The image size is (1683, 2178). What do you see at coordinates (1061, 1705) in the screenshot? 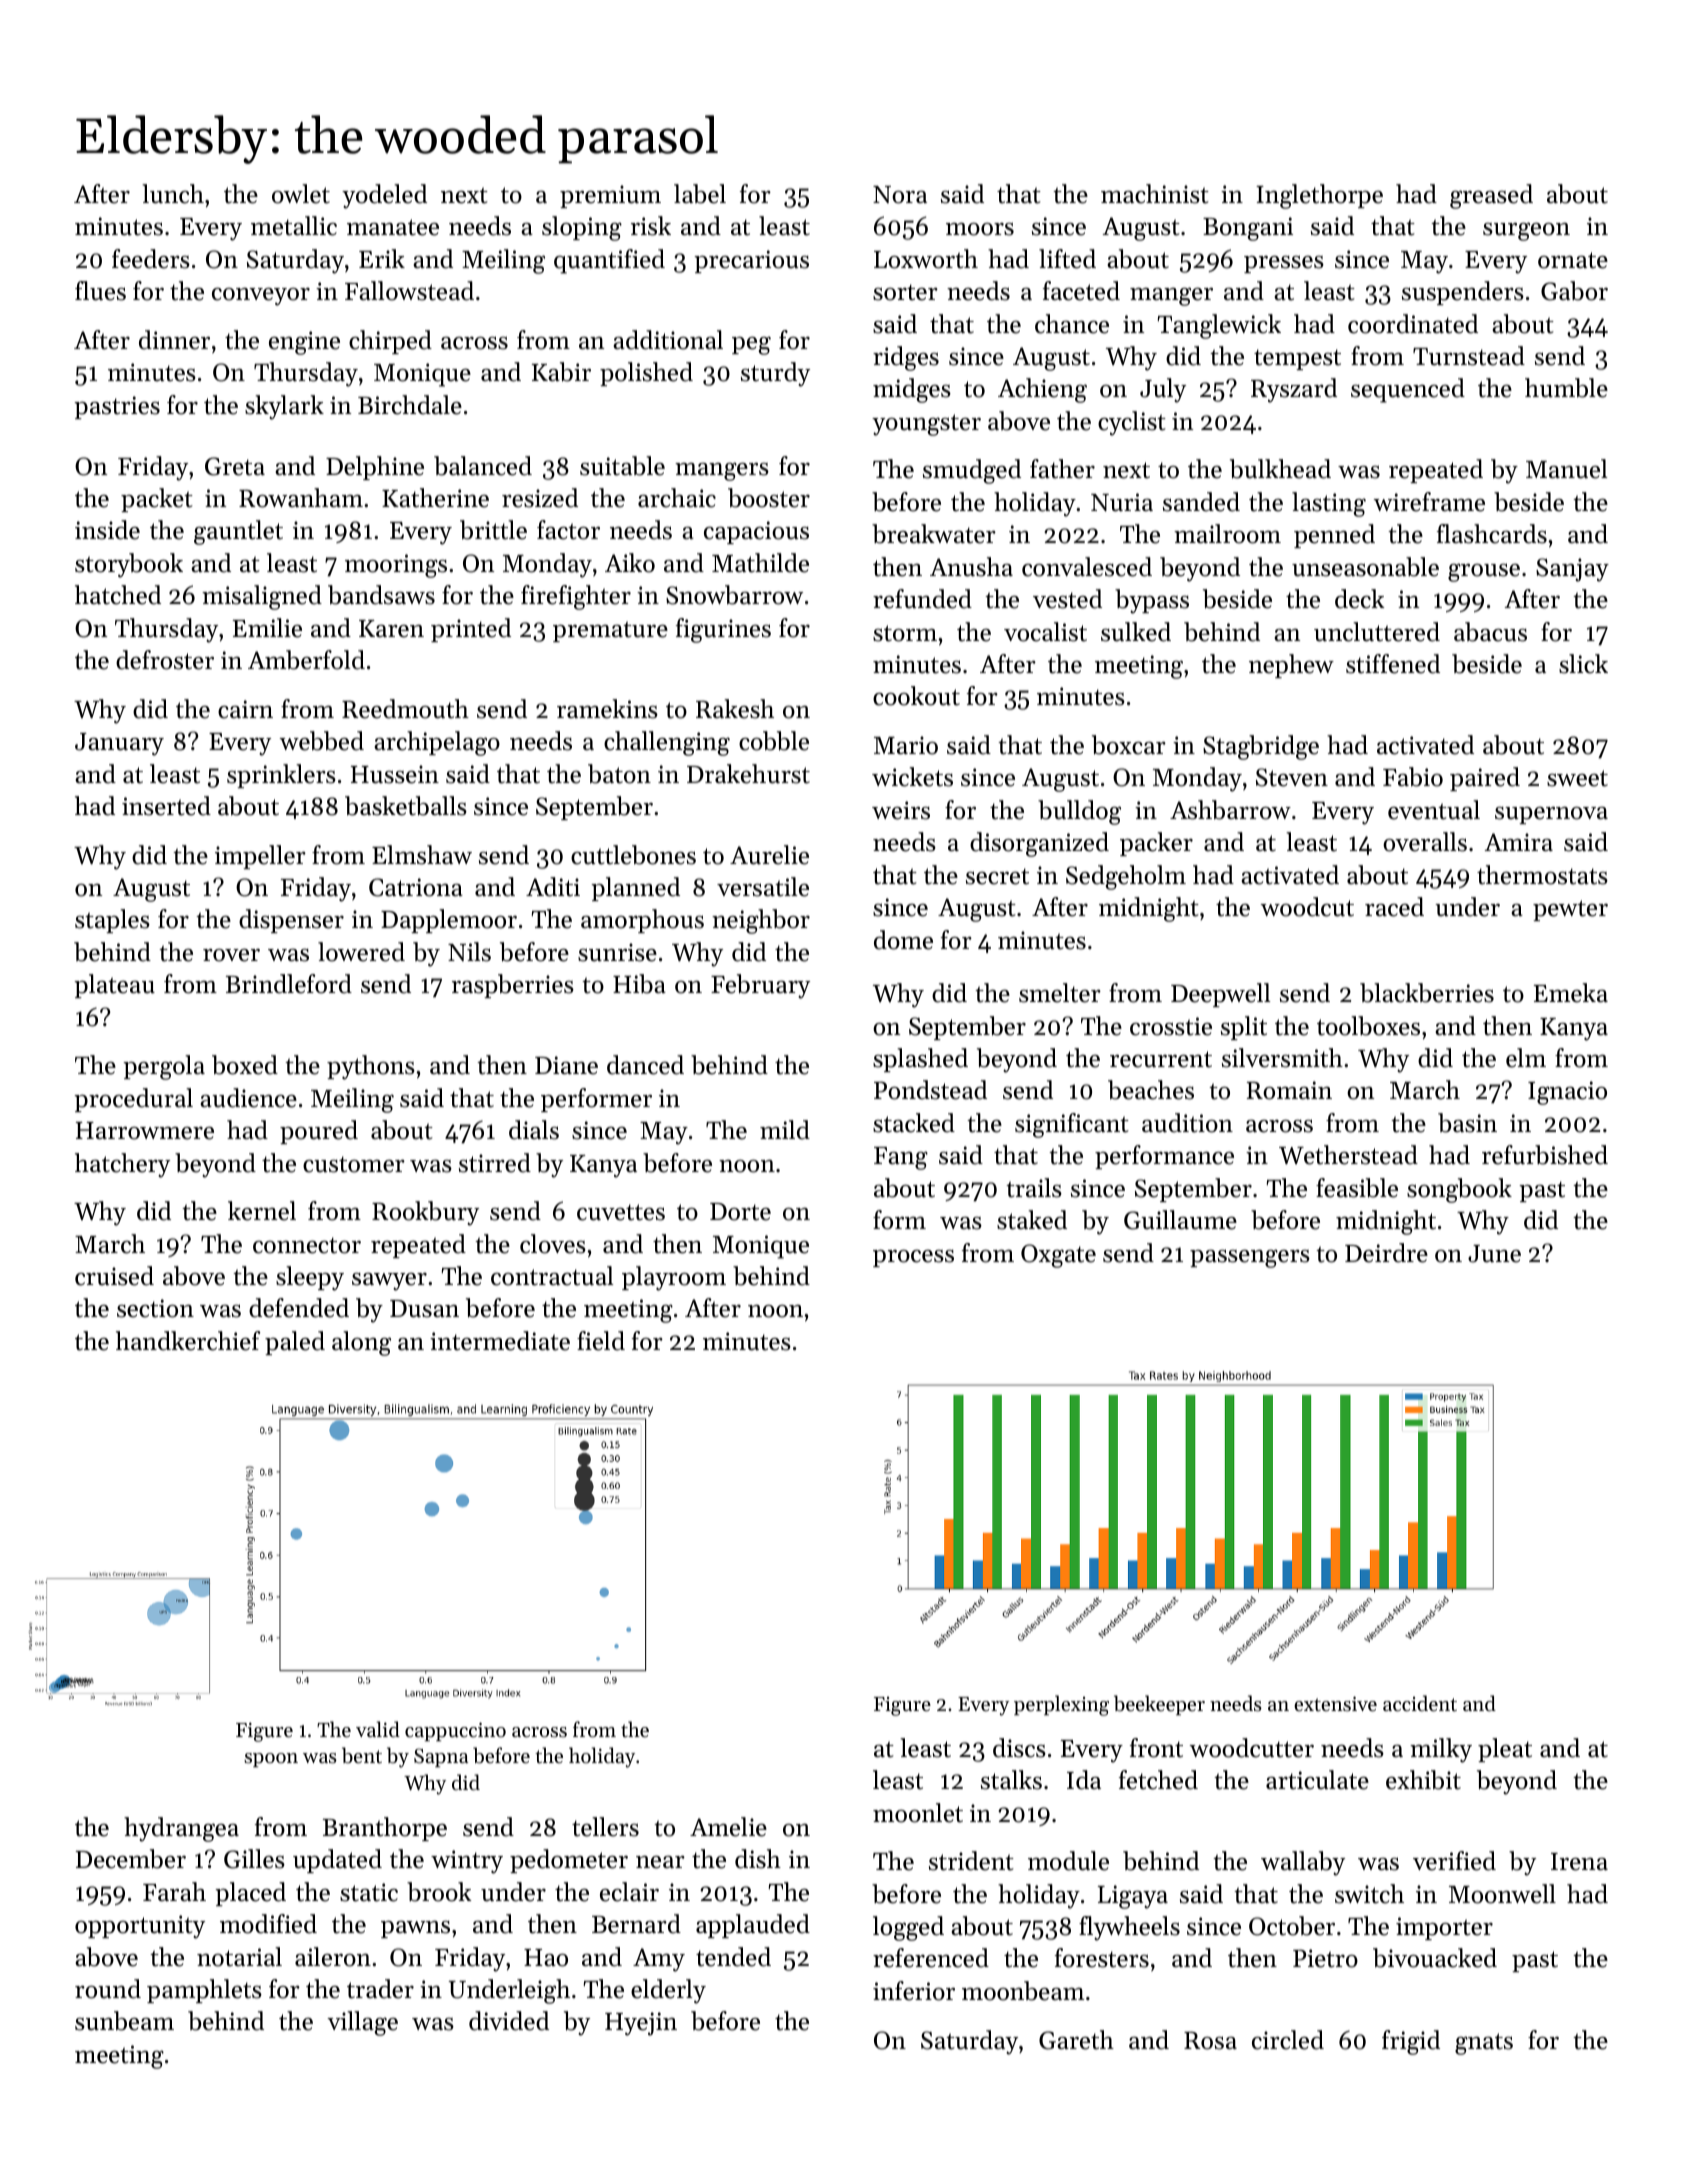
I see `perplexing` at bounding box center [1061, 1705].
